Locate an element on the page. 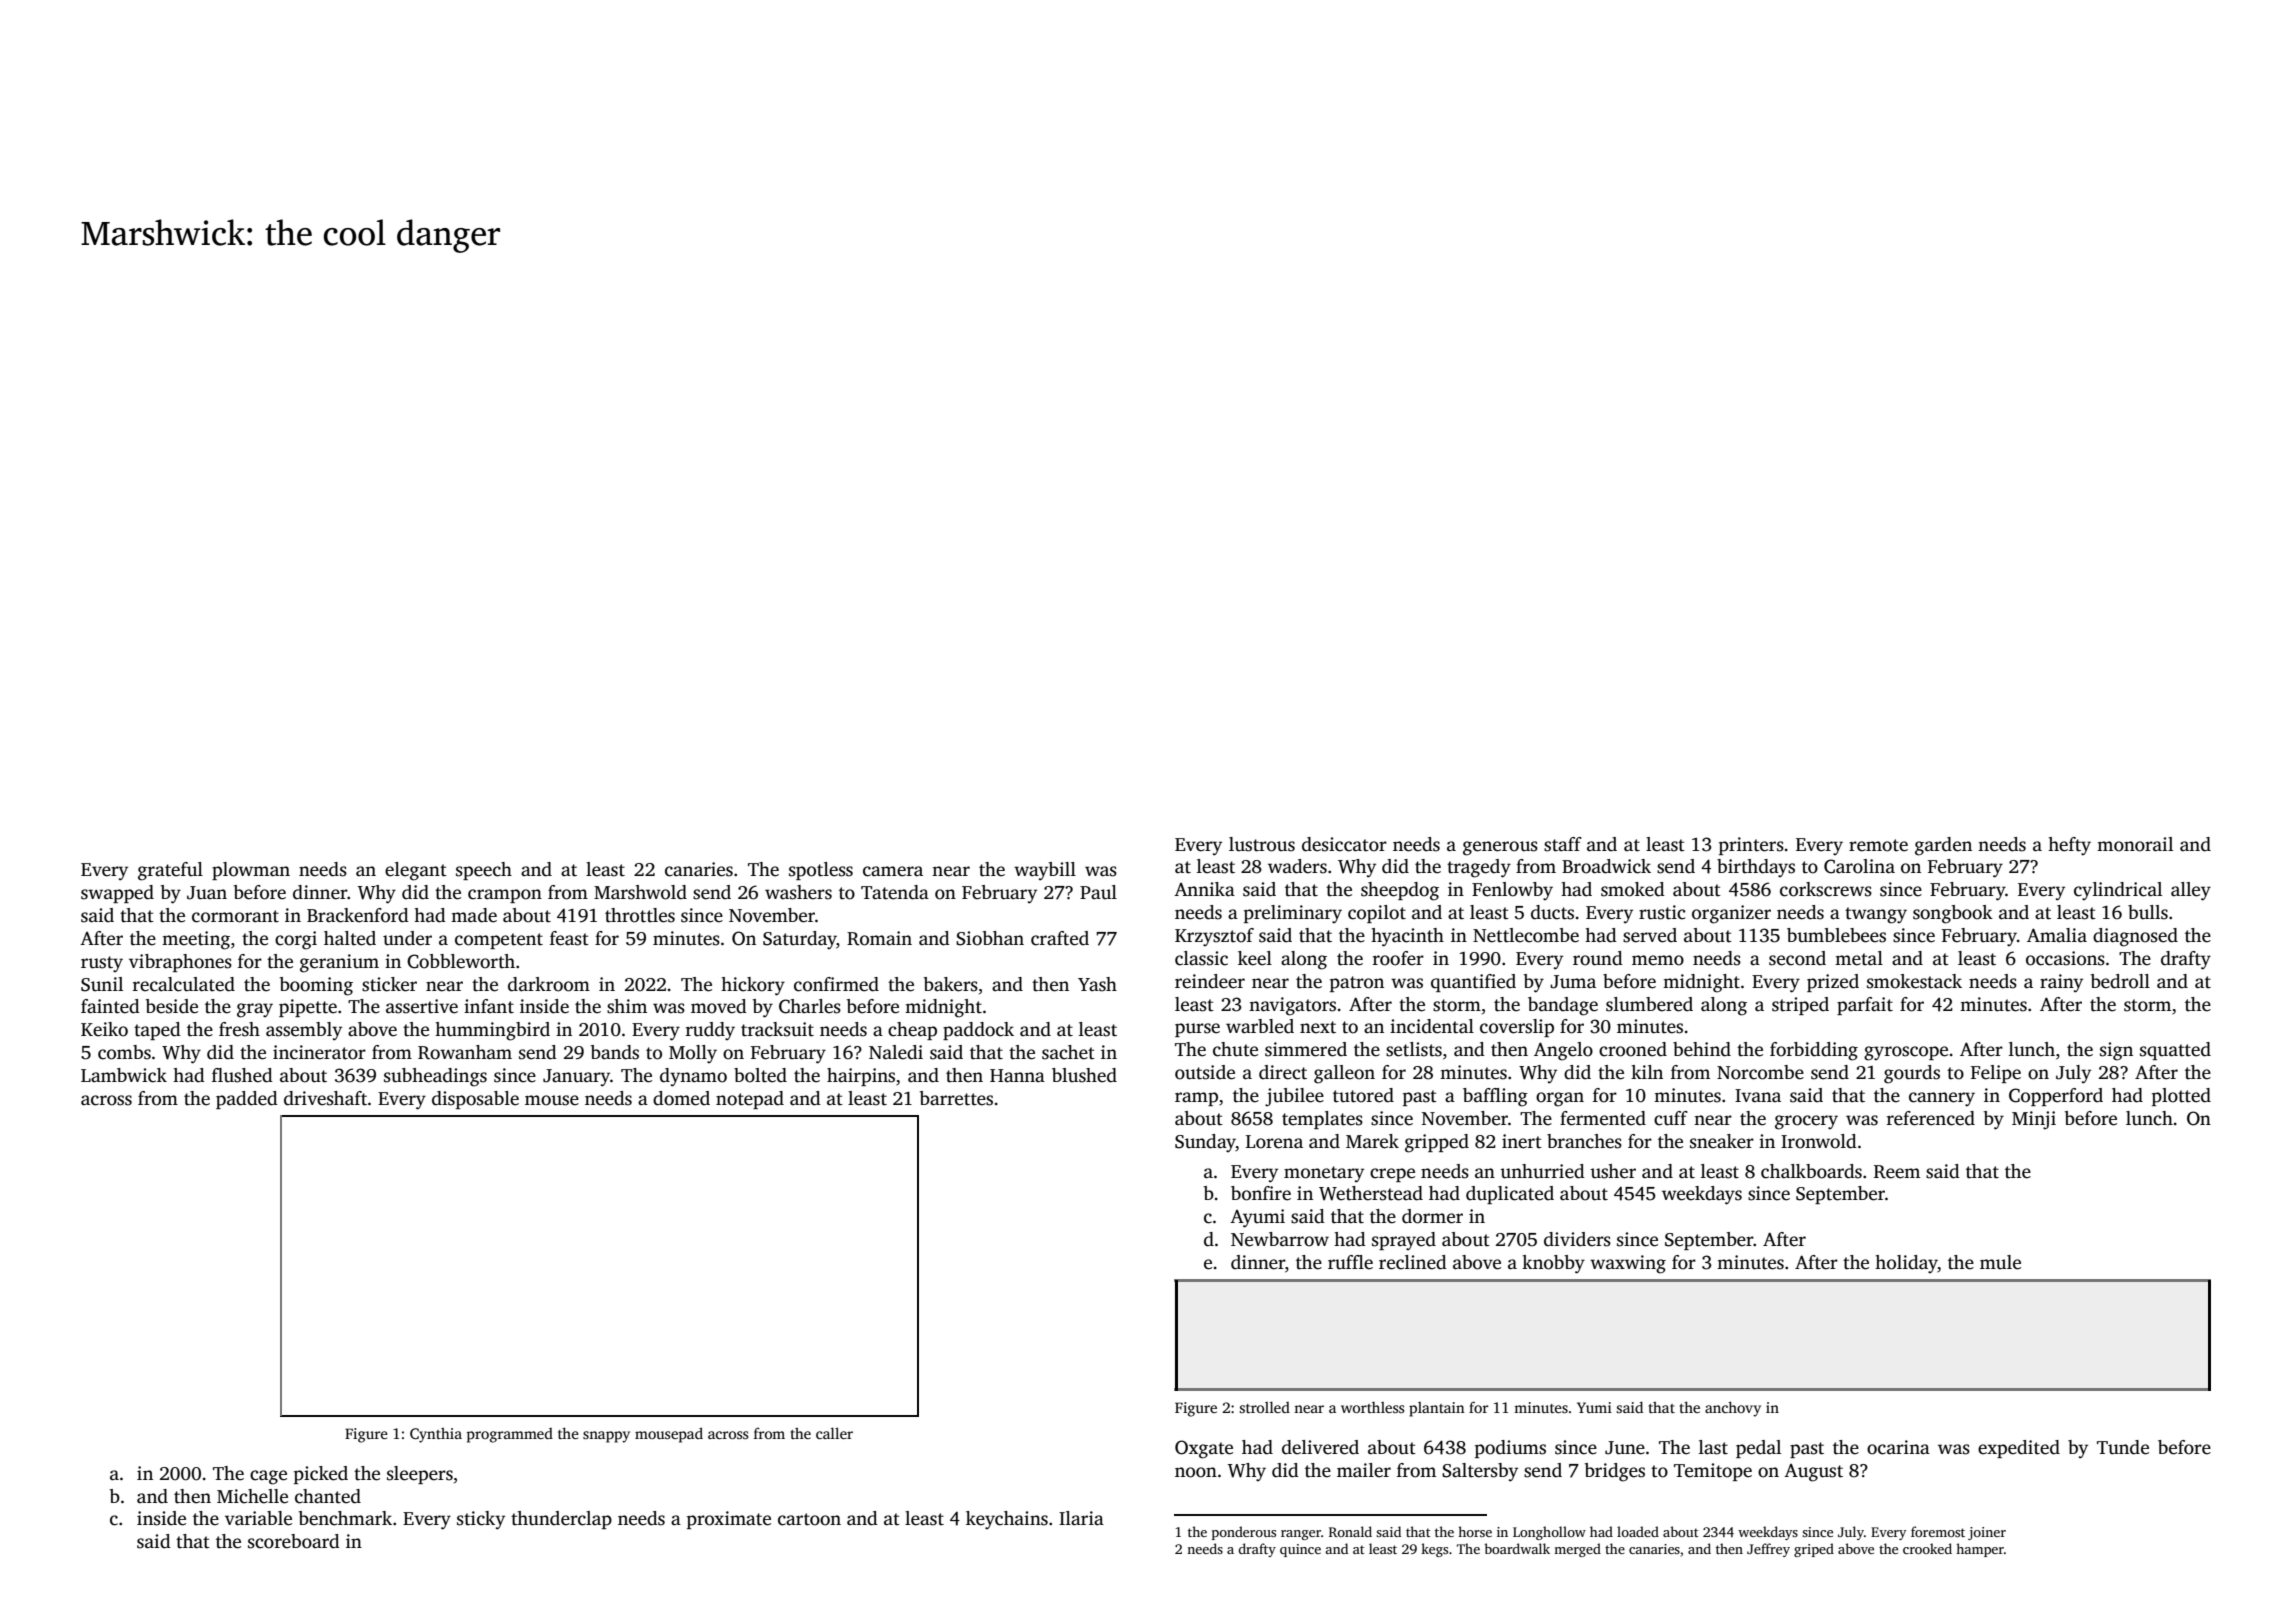  padded is located at coordinates (247, 1100).
